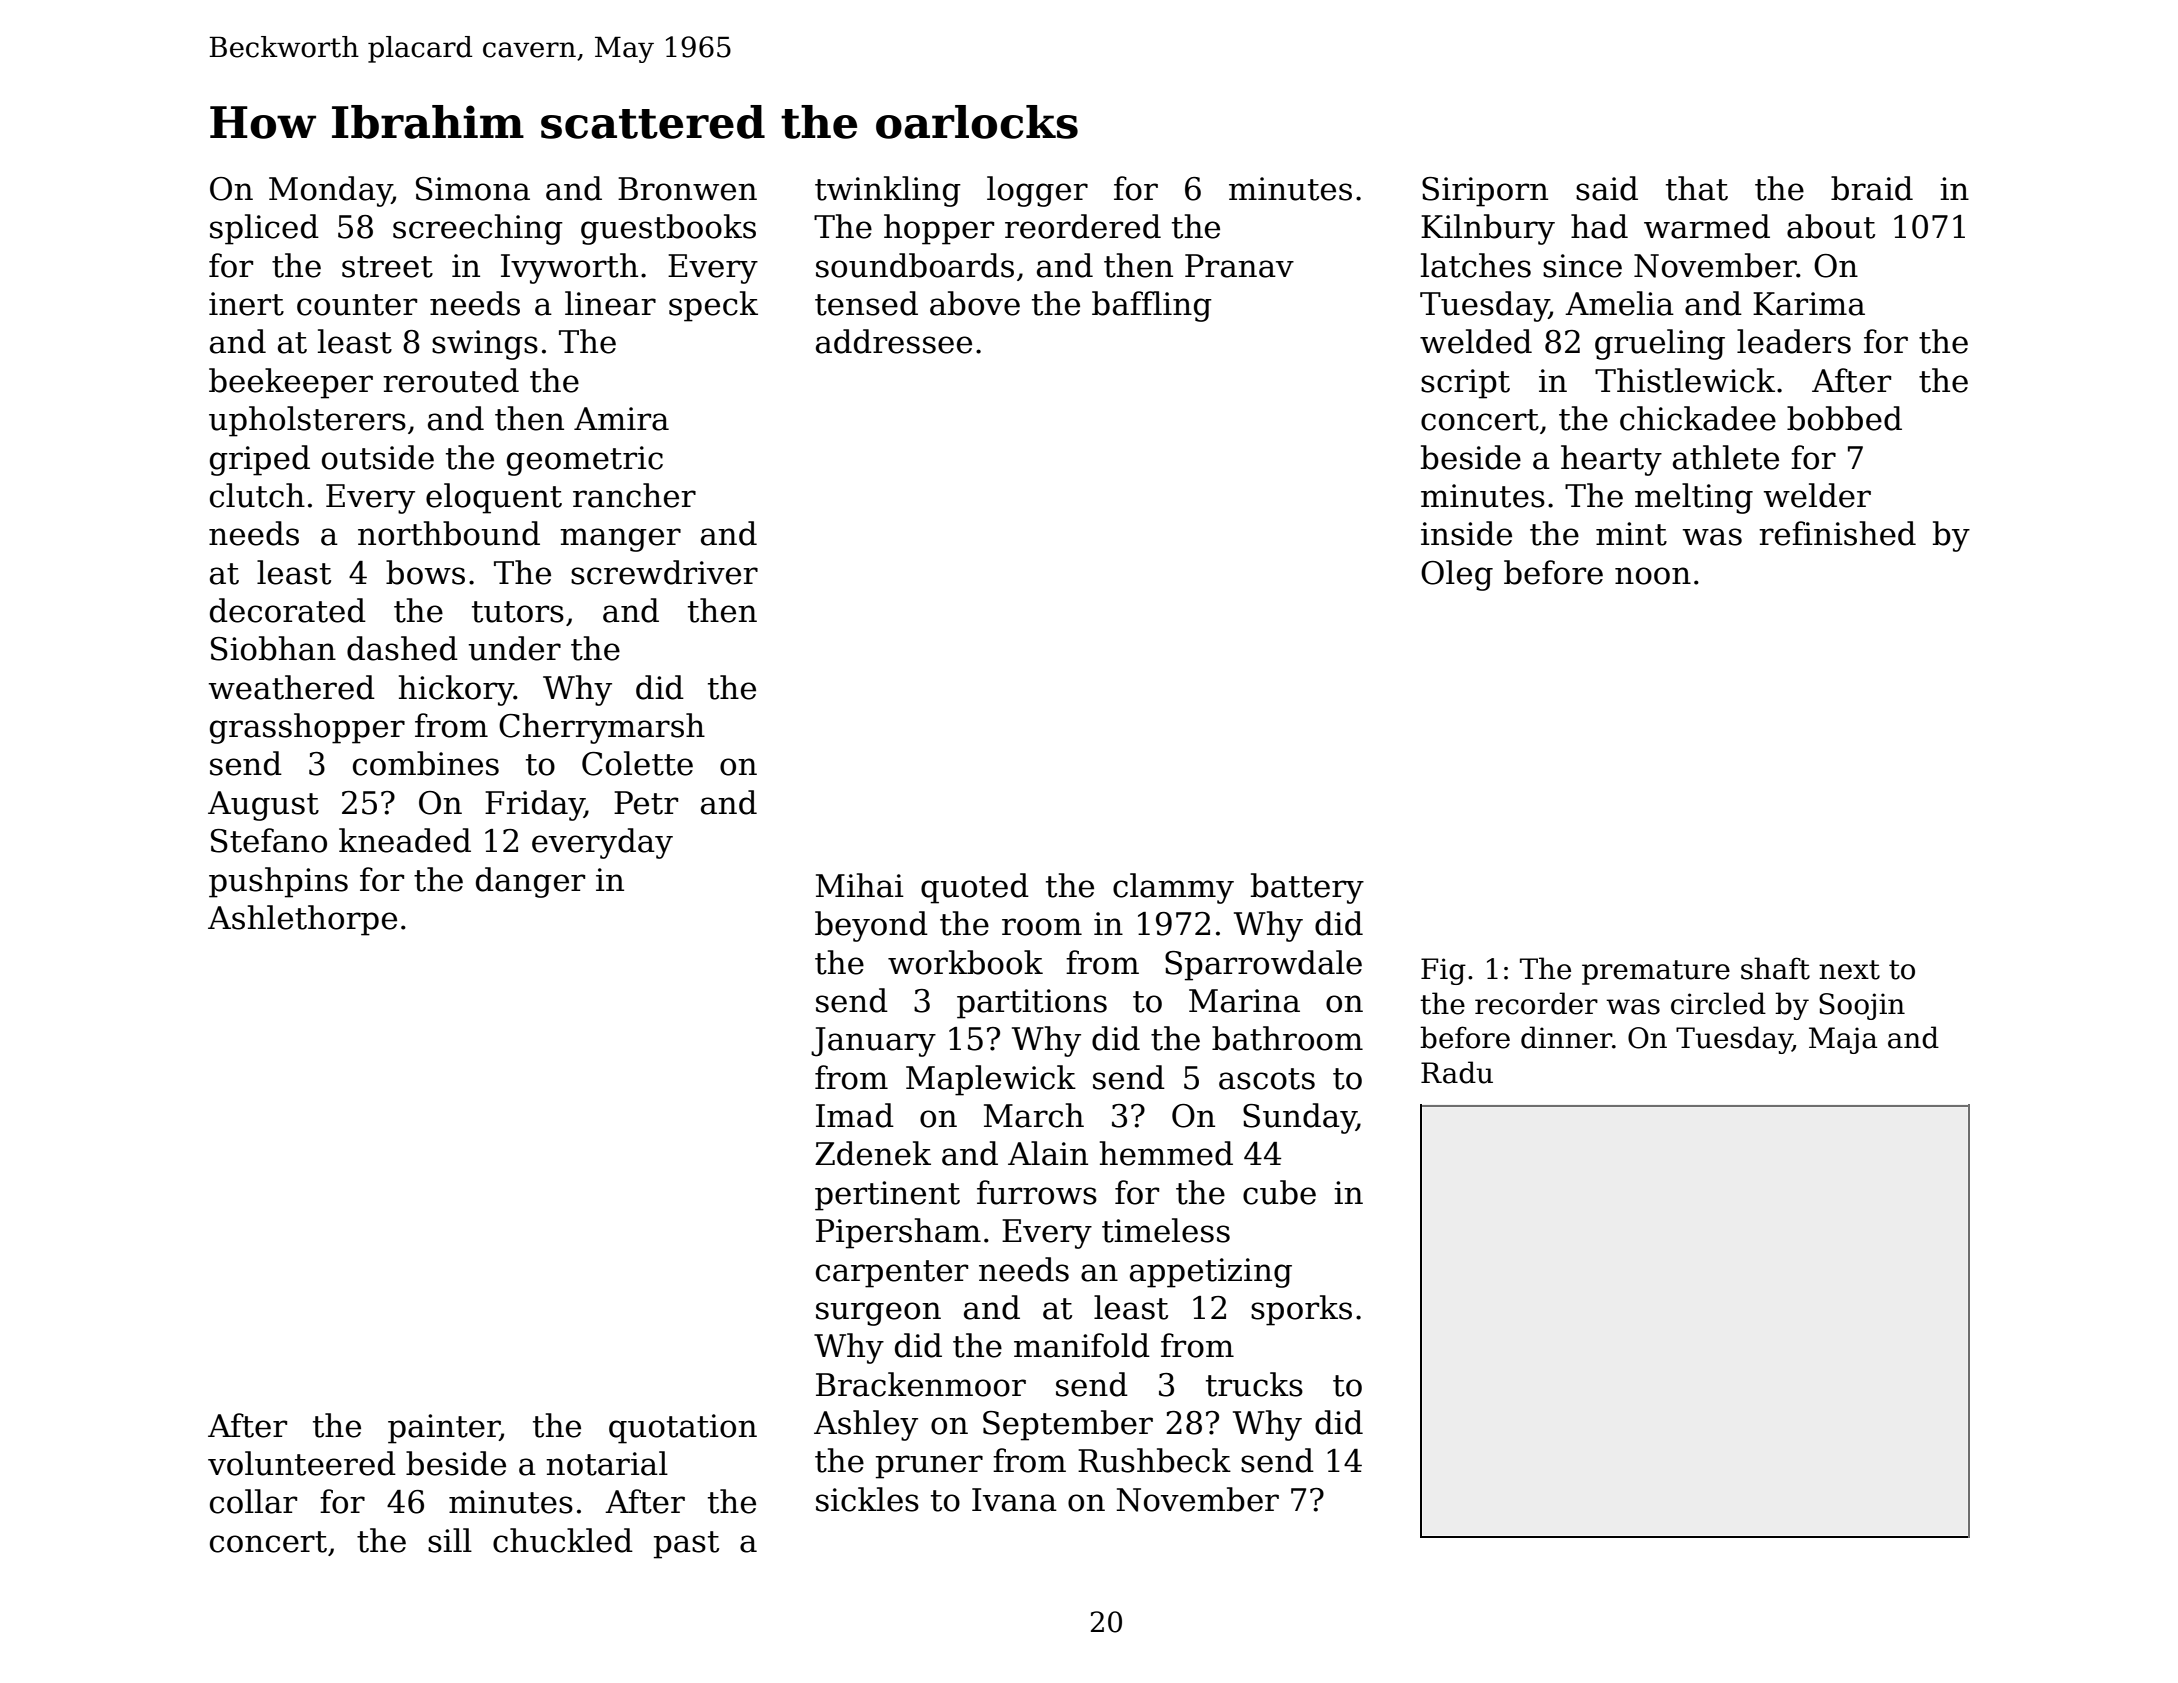 The width and height of the screenshot is (2178, 1683). Describe the element at coordinates (1872, 188) in the screenshot. I see `braid` at that location.
